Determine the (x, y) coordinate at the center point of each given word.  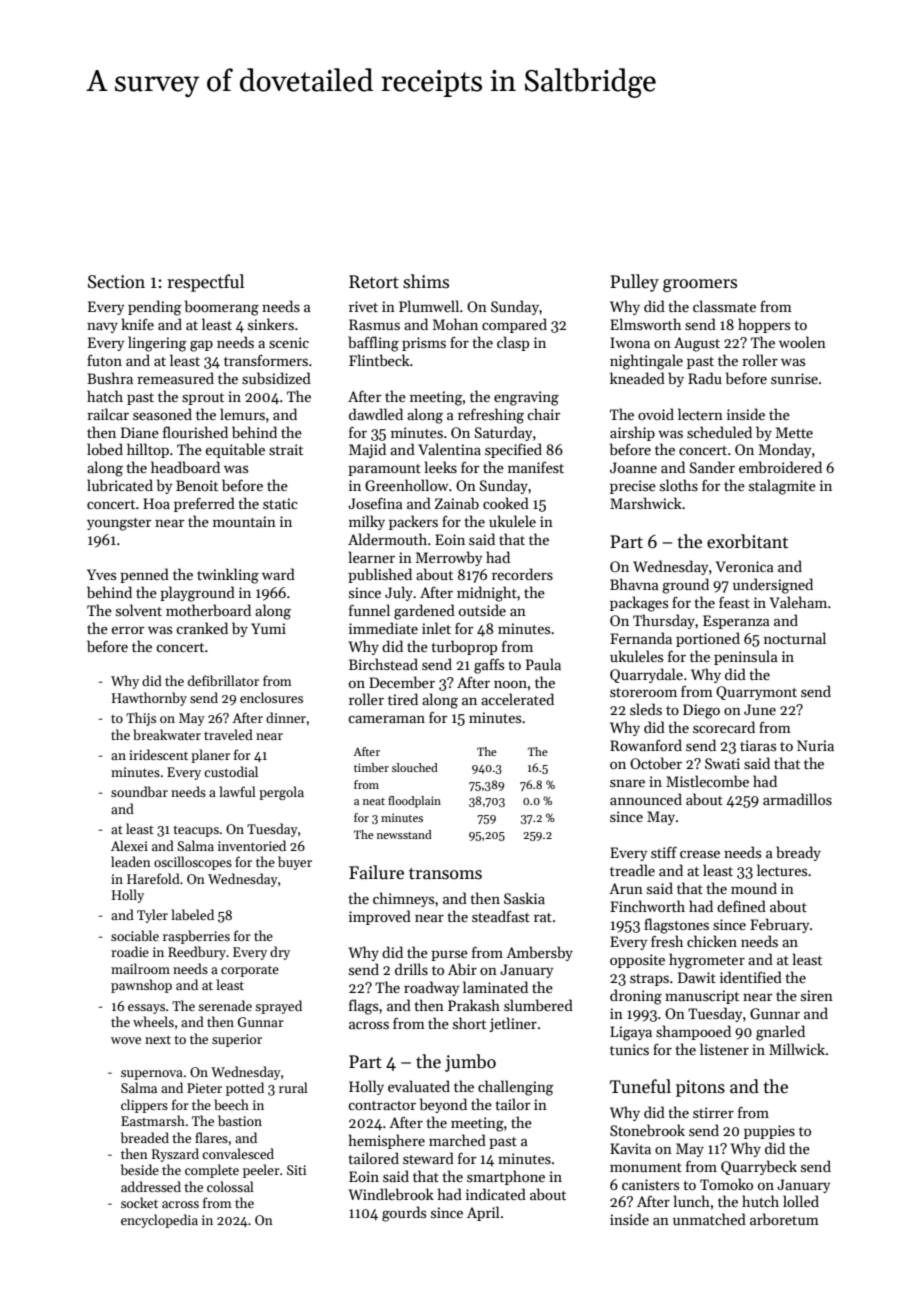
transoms (445, 874)
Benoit (197, 485)
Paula (543, 664)
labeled (192, 914)
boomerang (222, 308)
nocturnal (795, 638)
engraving (526, 398)
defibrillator (223, 680)
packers (413, 522)
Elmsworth (645, 324)
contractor (382, 1105)
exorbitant (747, 541)
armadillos (797, 799)
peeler (261, 1171)
